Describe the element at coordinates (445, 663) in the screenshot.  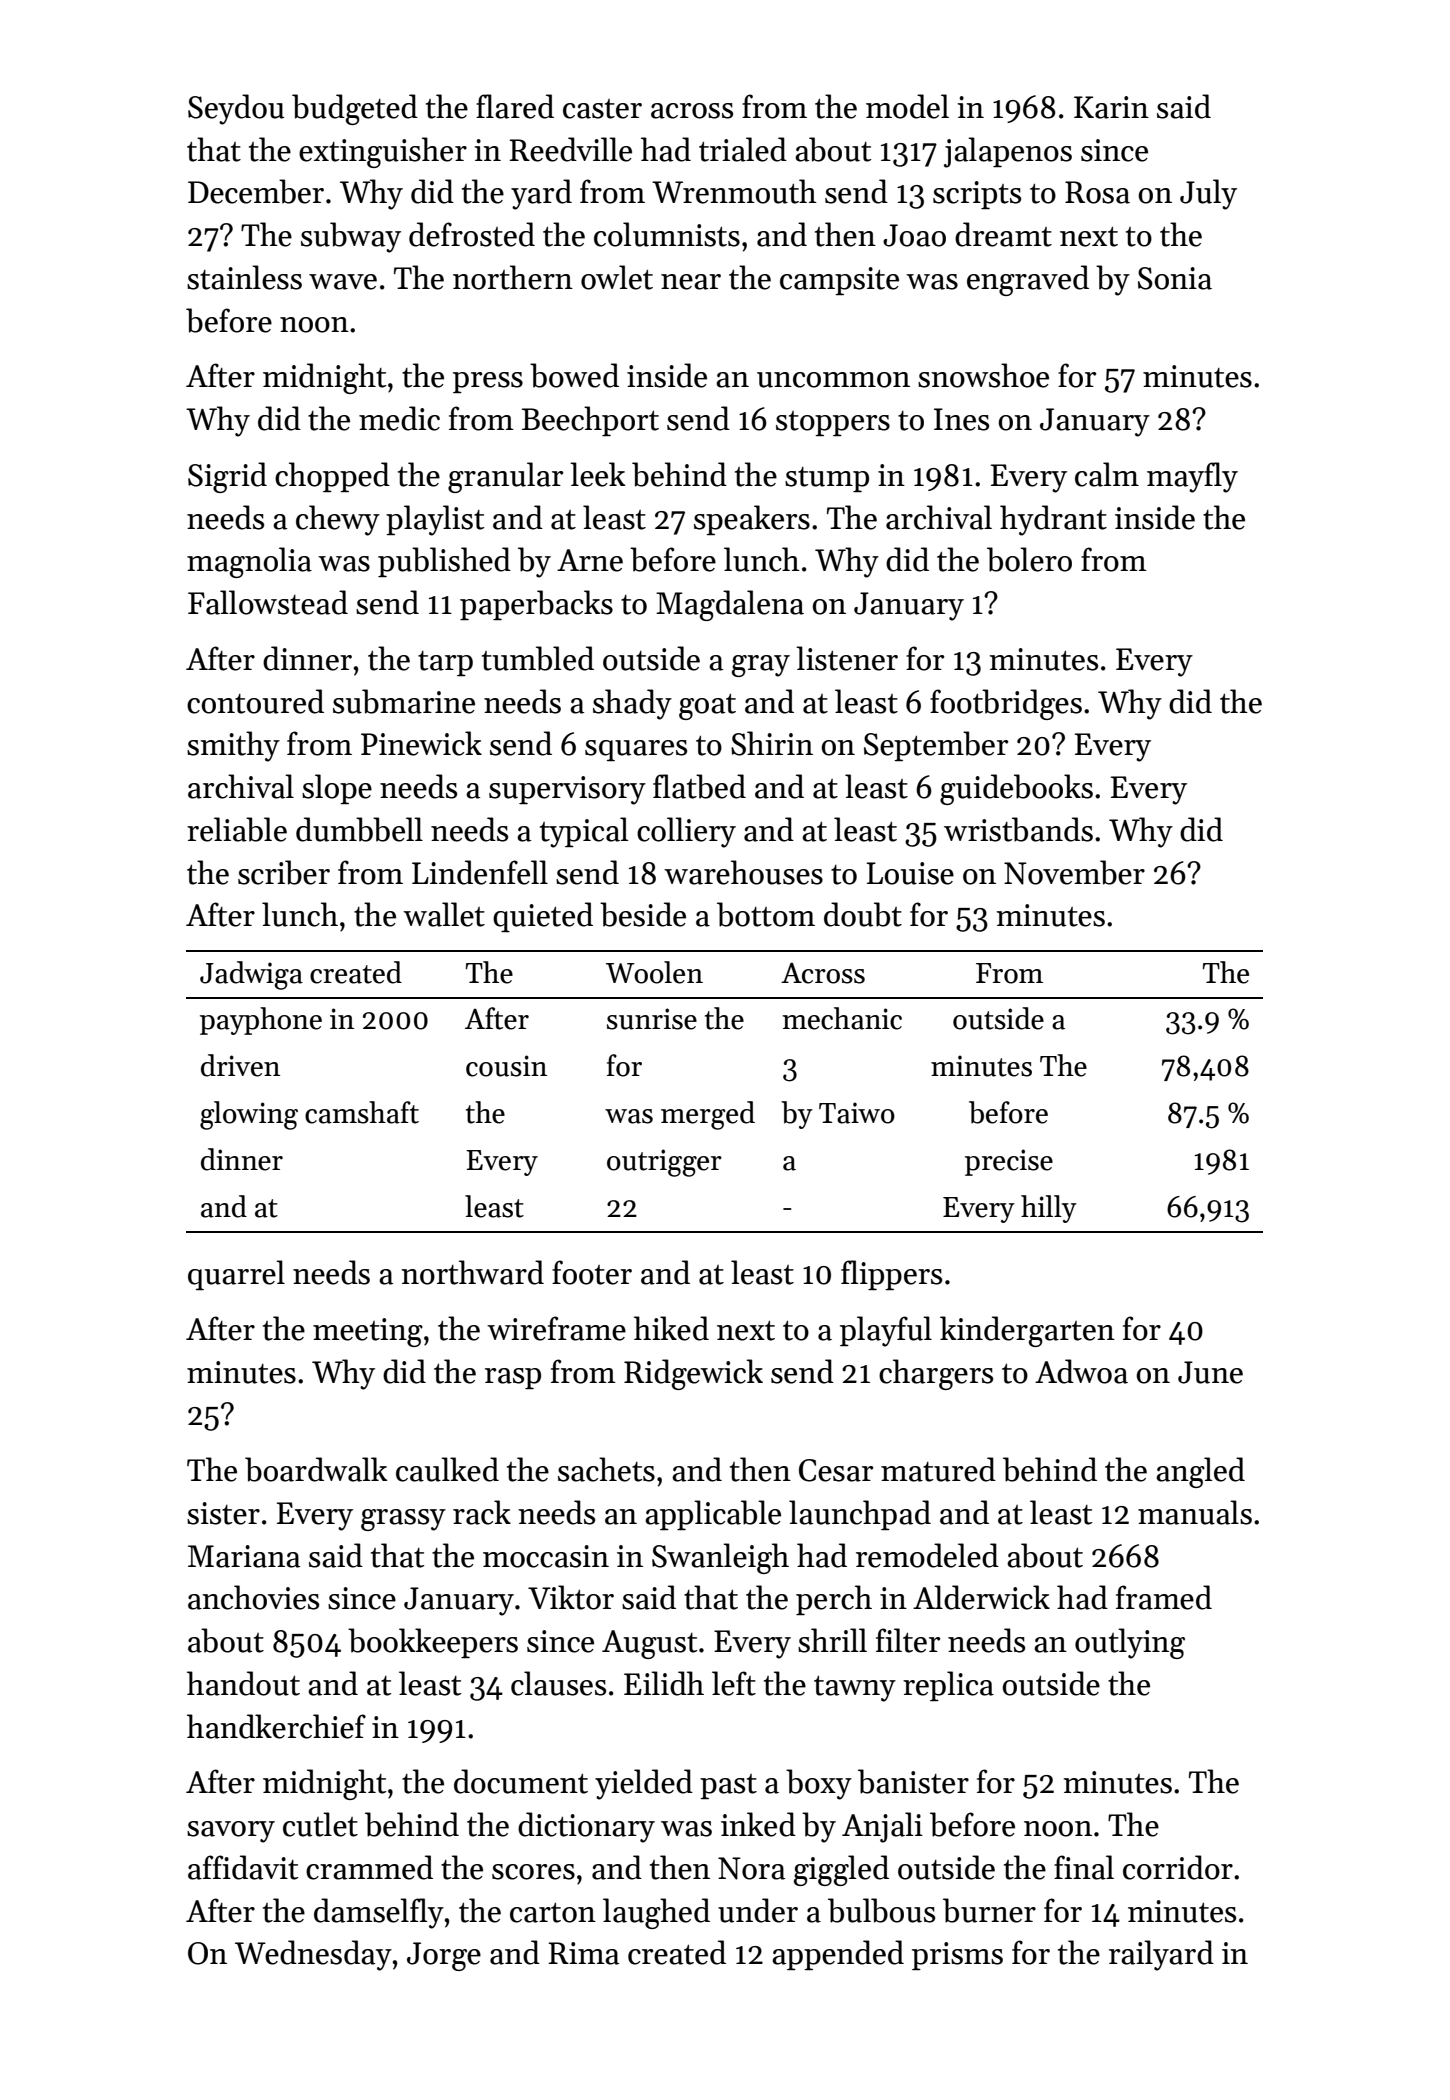
I see `tarp` at that location.
